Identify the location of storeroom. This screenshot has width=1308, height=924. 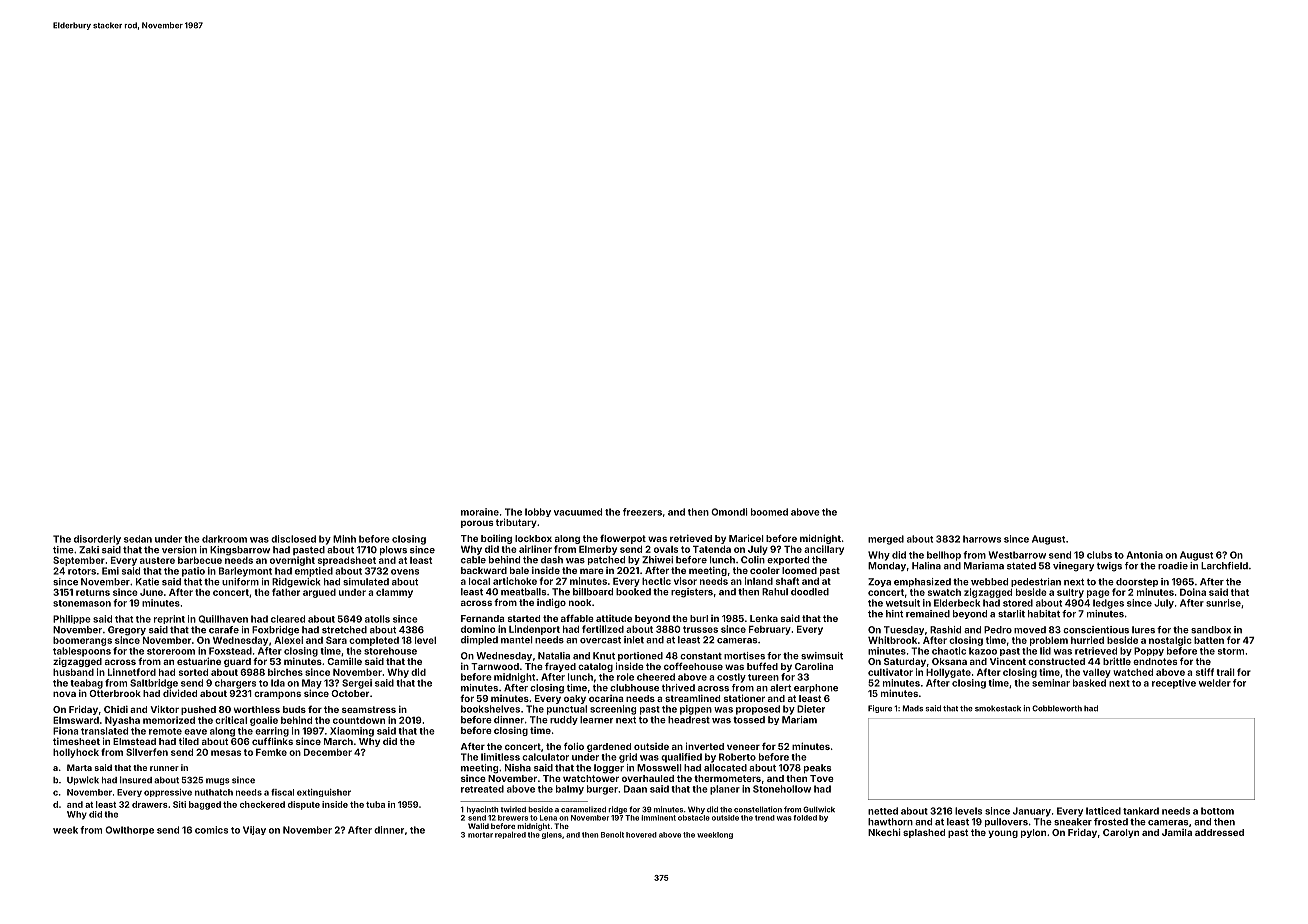
(171, 651).
